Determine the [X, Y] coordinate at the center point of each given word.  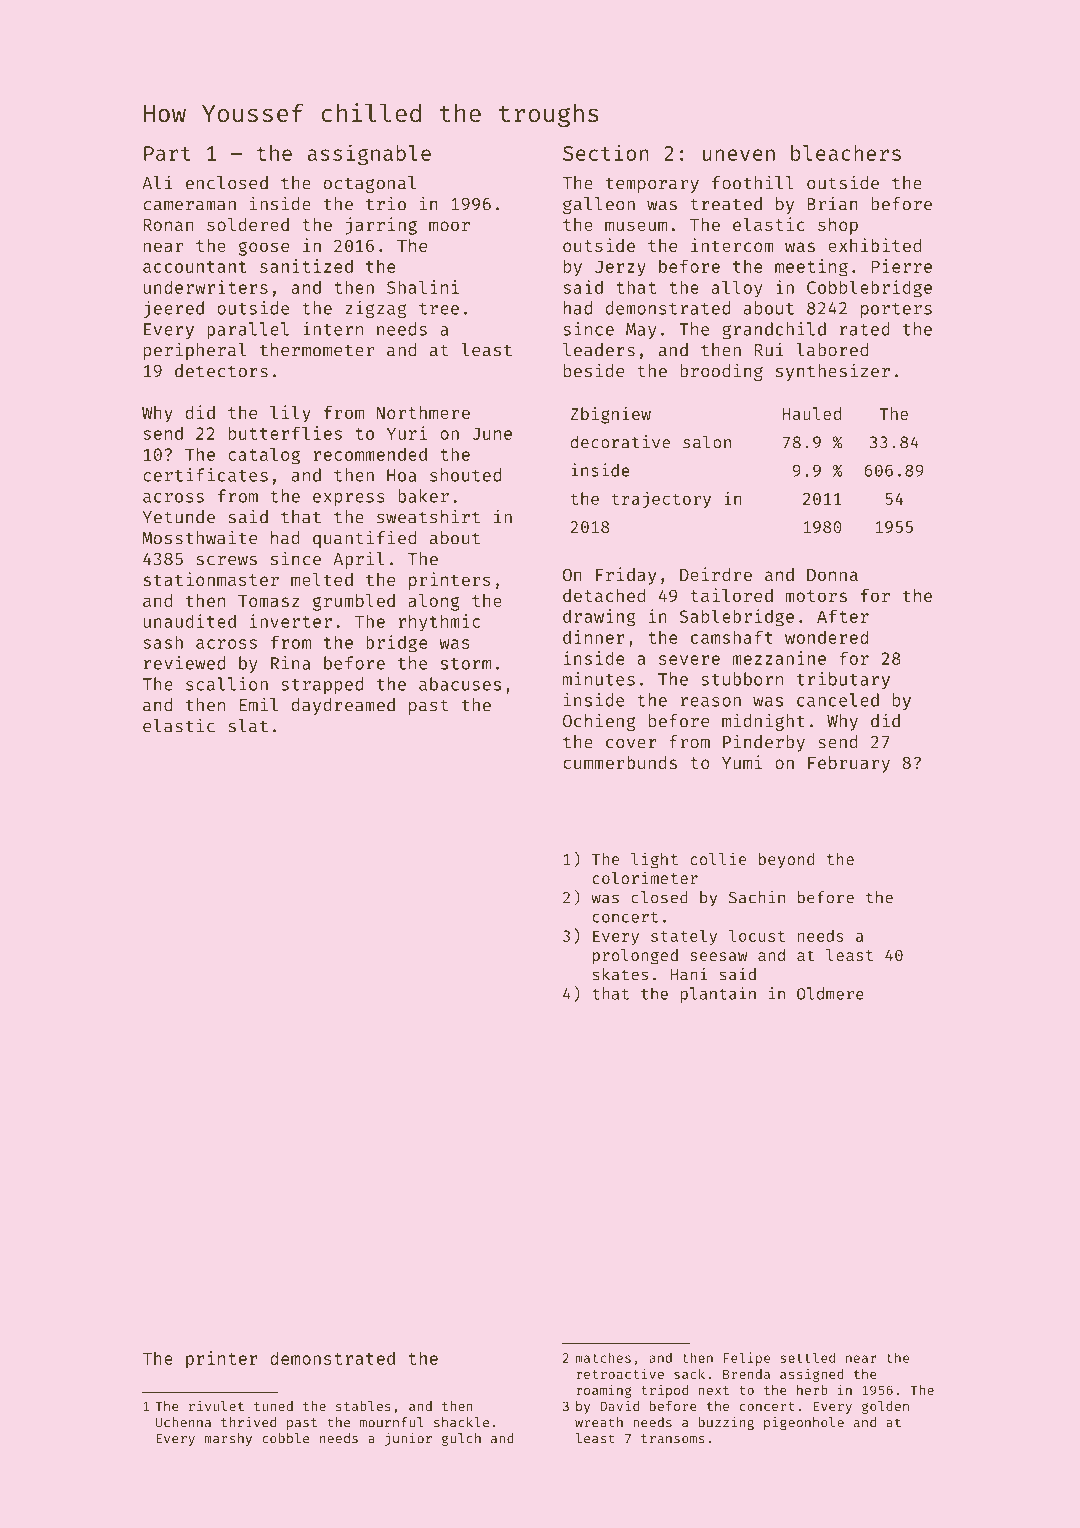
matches [603, 1357]
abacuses [460, 684]
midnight [763, 722]
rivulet [216, 1405]
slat [248, 726]
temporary [652, 185]
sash [163, 642]
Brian [832, 203]
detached [604, 595]
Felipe [747, 1359]
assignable [369, 154]
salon [707, 442]
